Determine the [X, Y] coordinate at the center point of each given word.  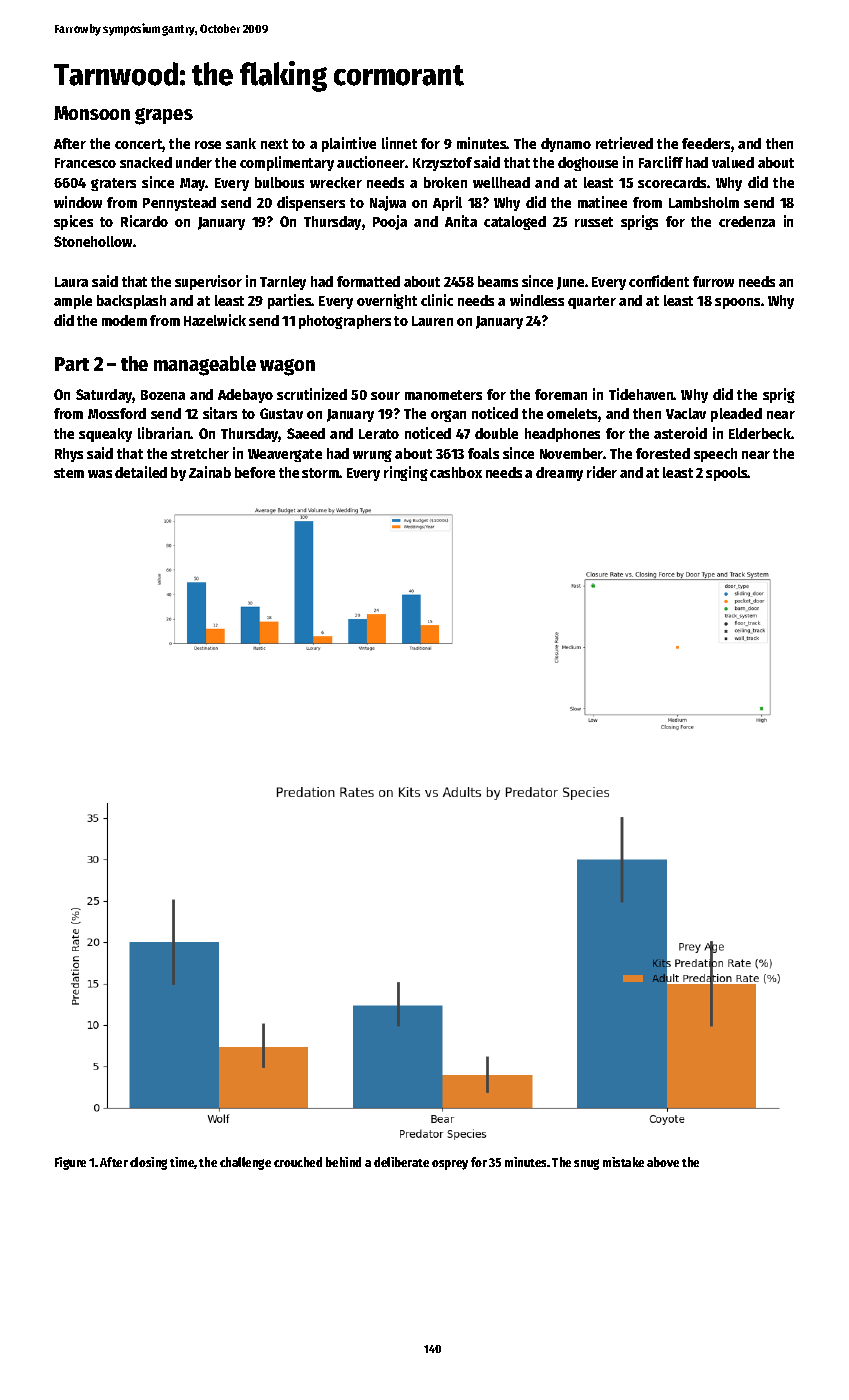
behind [343, 1162]
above [663, 1162]
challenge [245, 1163]
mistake [623, 1162]
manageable [205, 366]
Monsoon [92, 113]
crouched [298, 1162]
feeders [706, 143]
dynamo [566, 145]
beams [498, 281]
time [182, 1163]
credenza [747, 221]
